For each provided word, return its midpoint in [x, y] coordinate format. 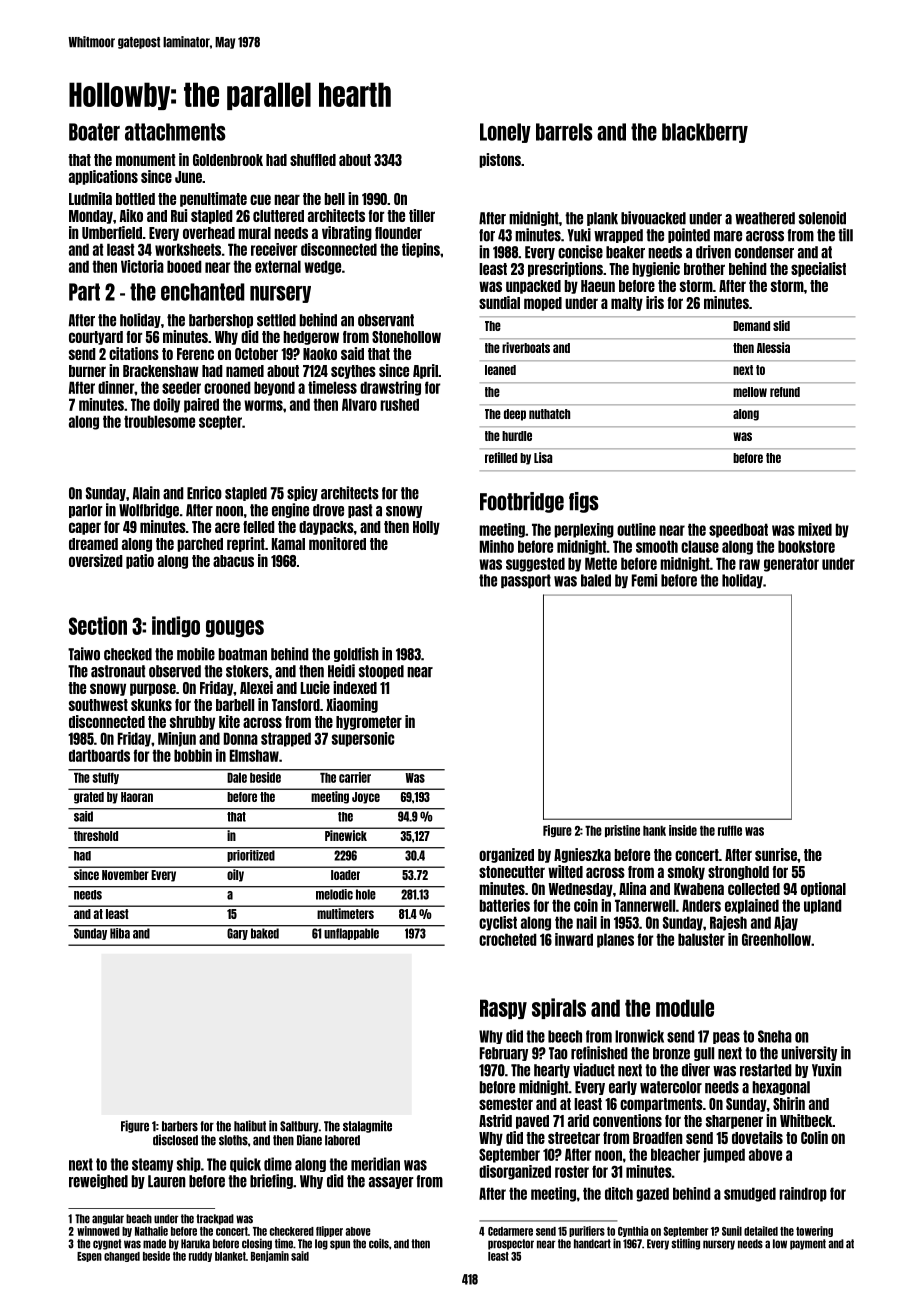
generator [791, 564]
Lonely [505, 133]
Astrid [495, 1120]
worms [263, 405]
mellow [750, 392]
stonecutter [512, 872]
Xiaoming [352, 705]
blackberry [705, 133]
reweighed [98, 1181]
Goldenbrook [228, 160]
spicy [302, 493]
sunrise [776, 854]
